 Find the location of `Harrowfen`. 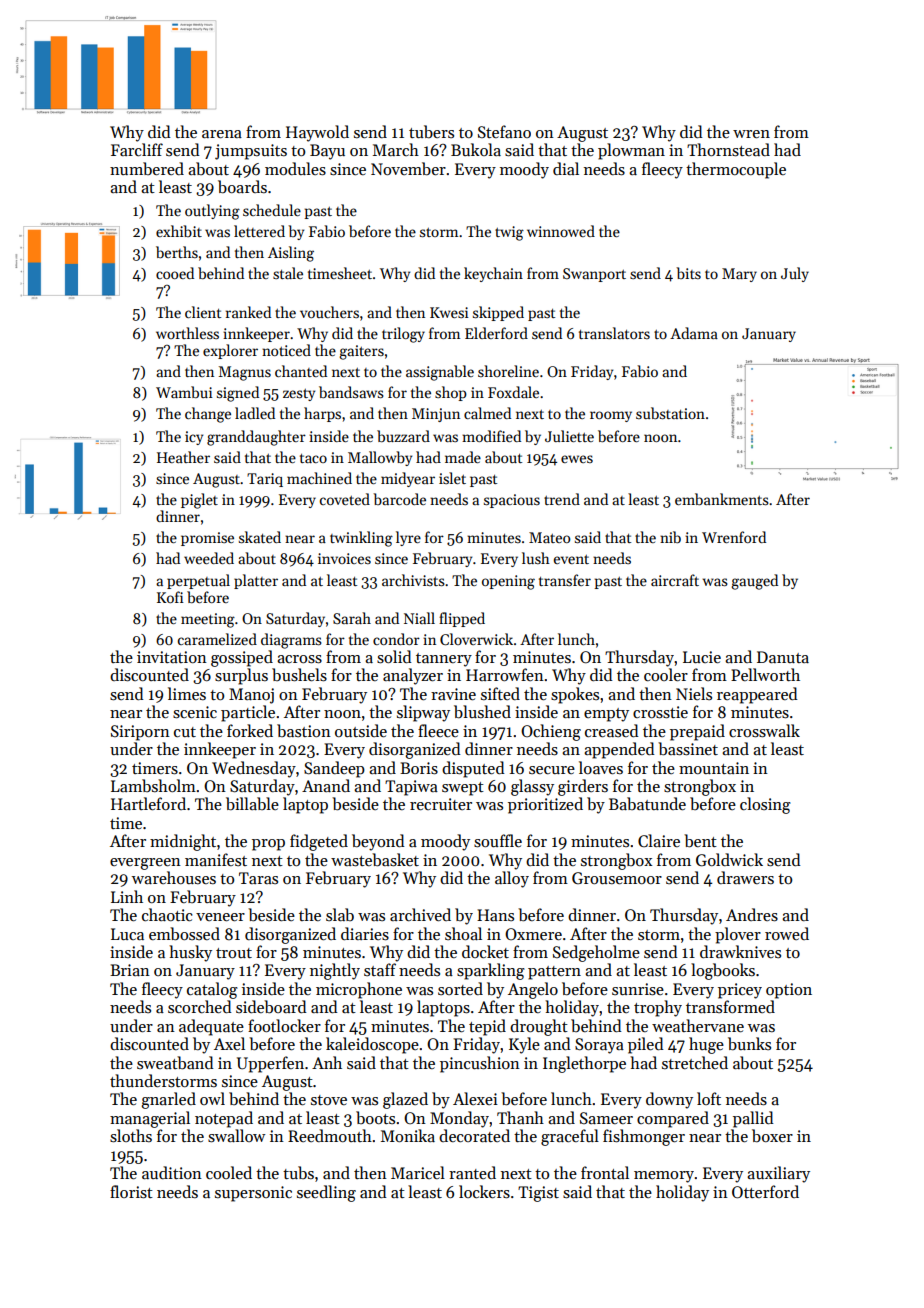

Harrowfen is located at coordinates (505, 674).
